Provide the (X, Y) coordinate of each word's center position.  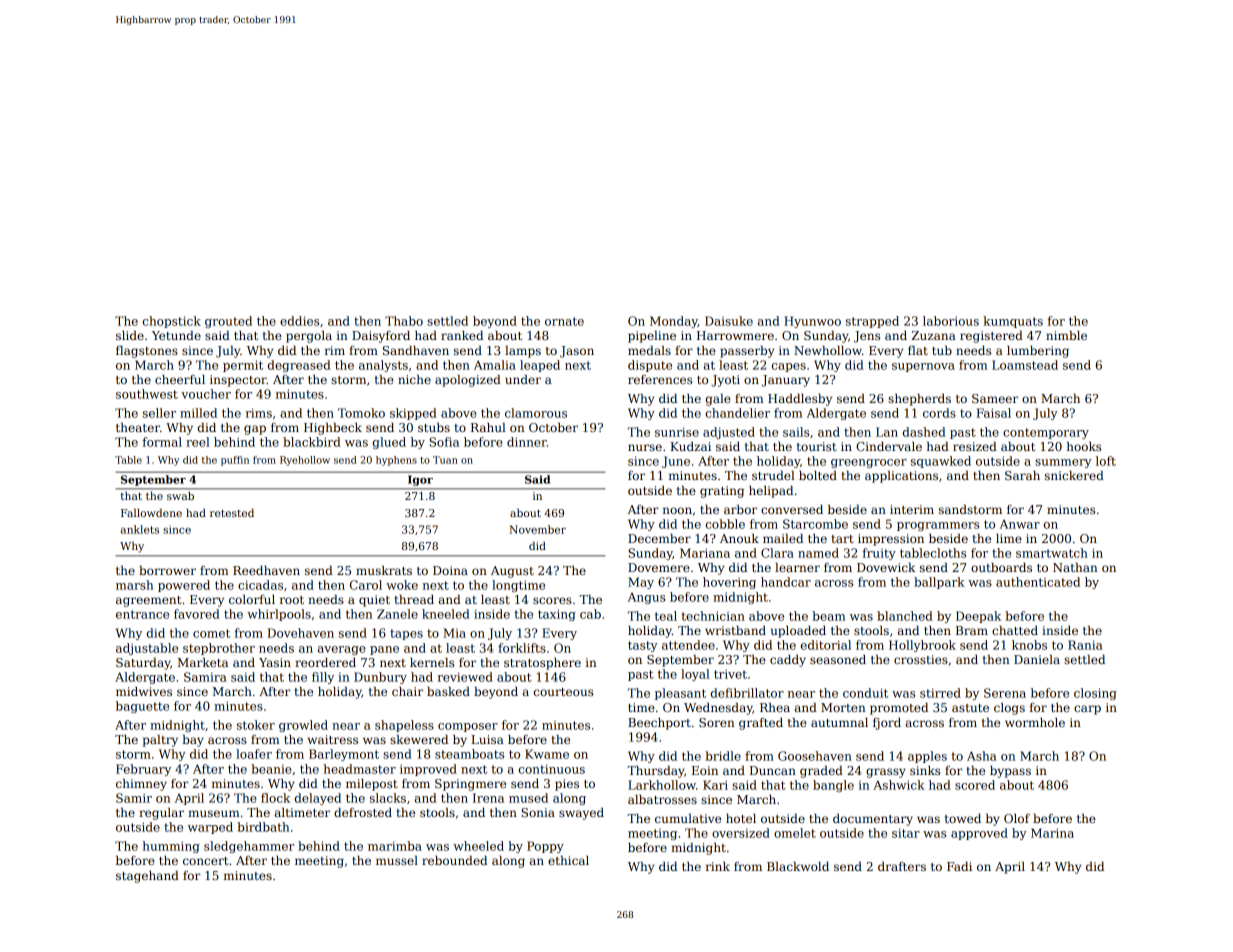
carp (1087, 710)
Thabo (404, 321)
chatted (1015, 630)
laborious (951, 321)
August (512, 572)
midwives (144, 691)
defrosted (363, 812)
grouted (228, 322)
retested (232, 513)
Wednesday (718, 709)
